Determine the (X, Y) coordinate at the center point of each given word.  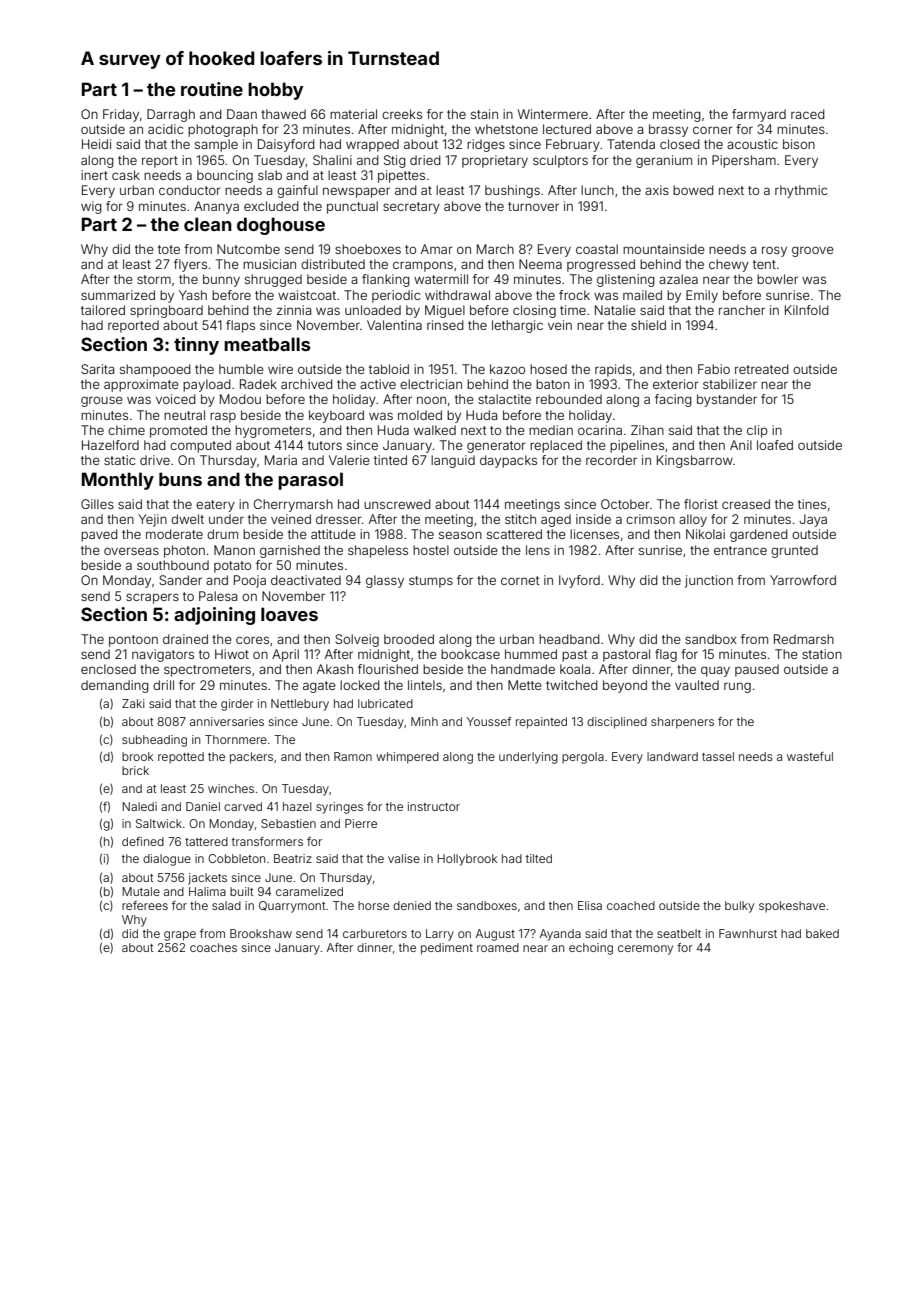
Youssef (489, 721)
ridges (486, 145)
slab (270, 175)
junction (709, 581)
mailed (642, 295)
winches (231, 788)
